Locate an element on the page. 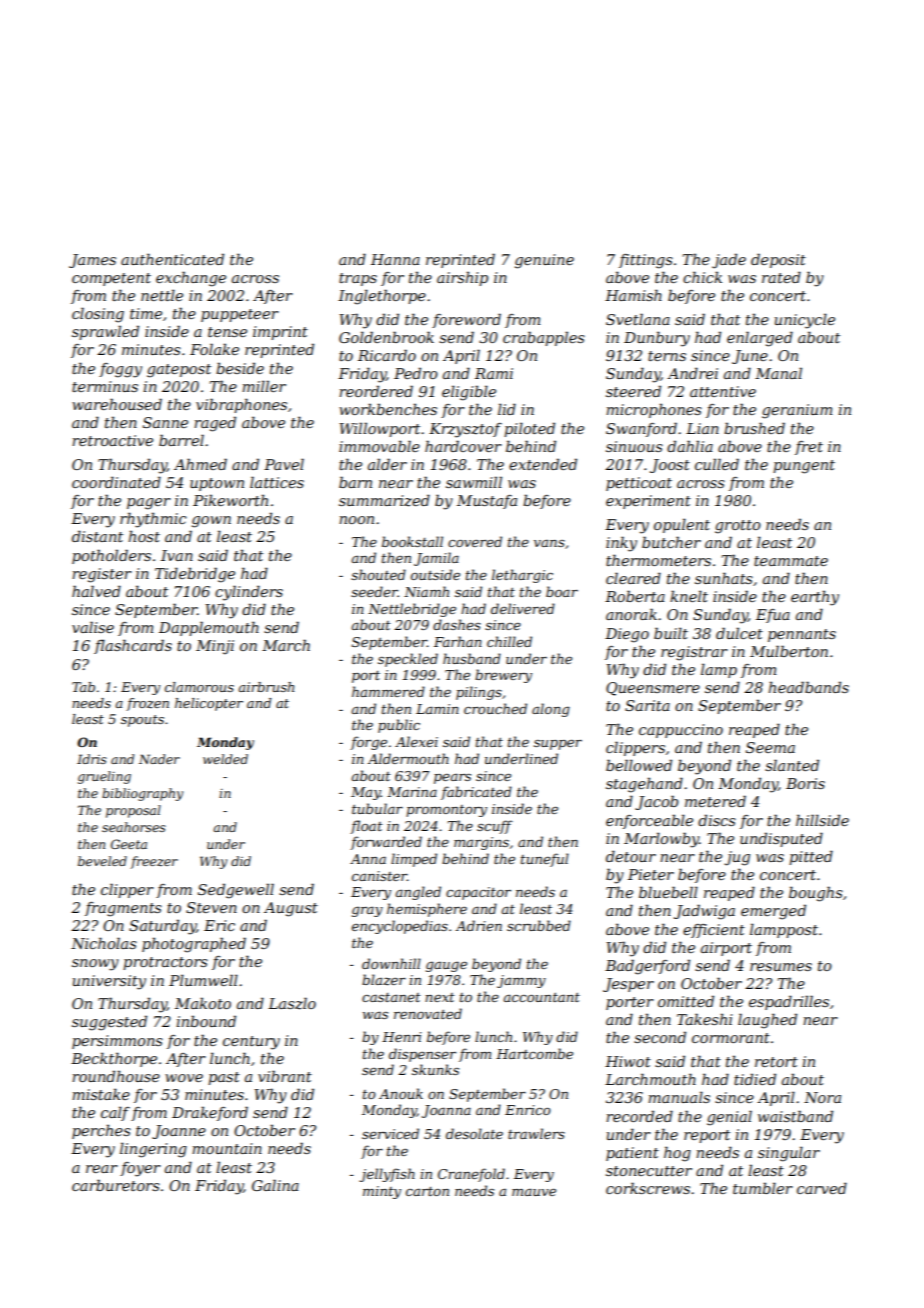 The width and height of the page is (924, 1308). unicycle is located at coordinates (805, 321).
